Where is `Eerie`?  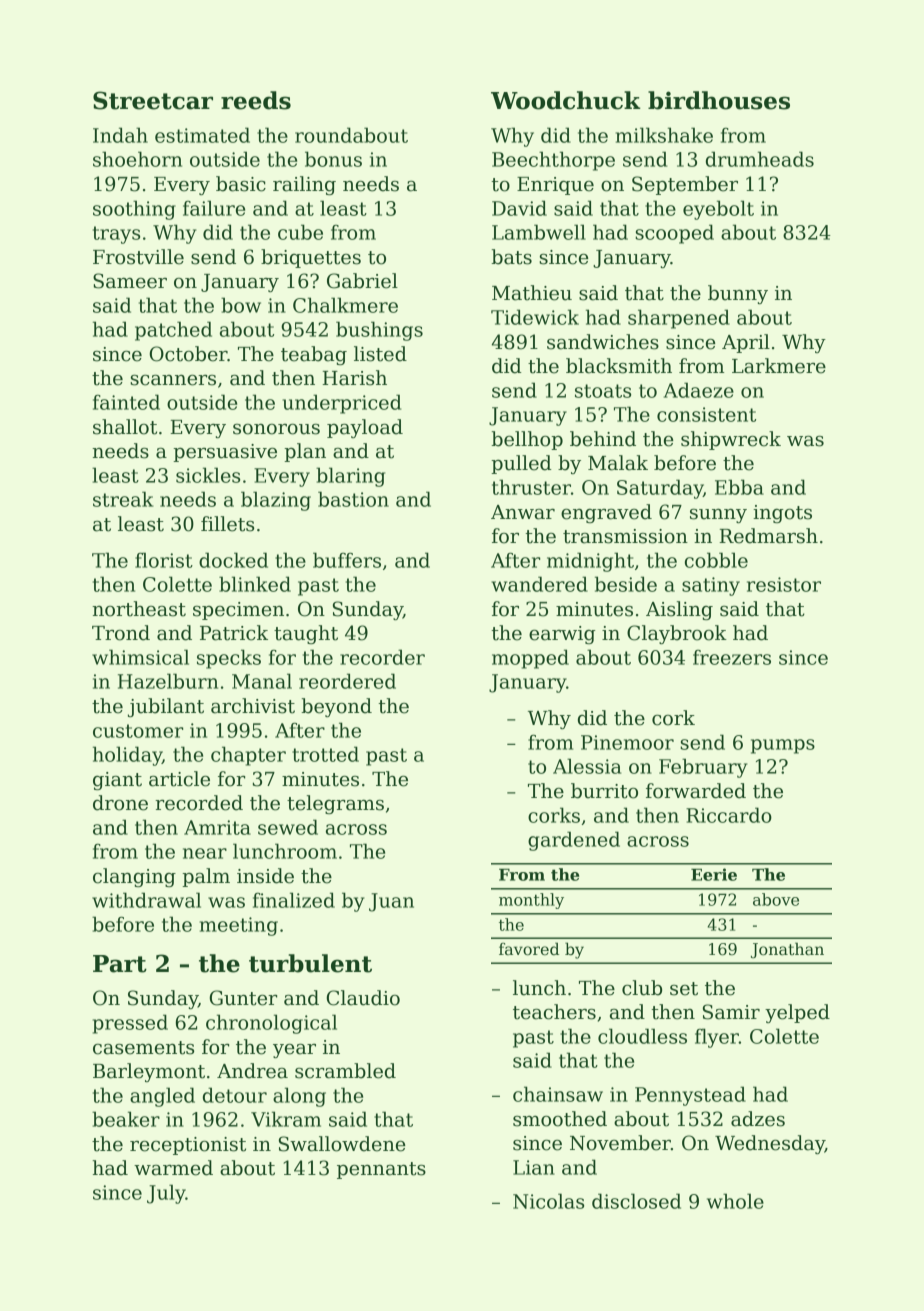 Eerie is located at coordinates (714, 874).
